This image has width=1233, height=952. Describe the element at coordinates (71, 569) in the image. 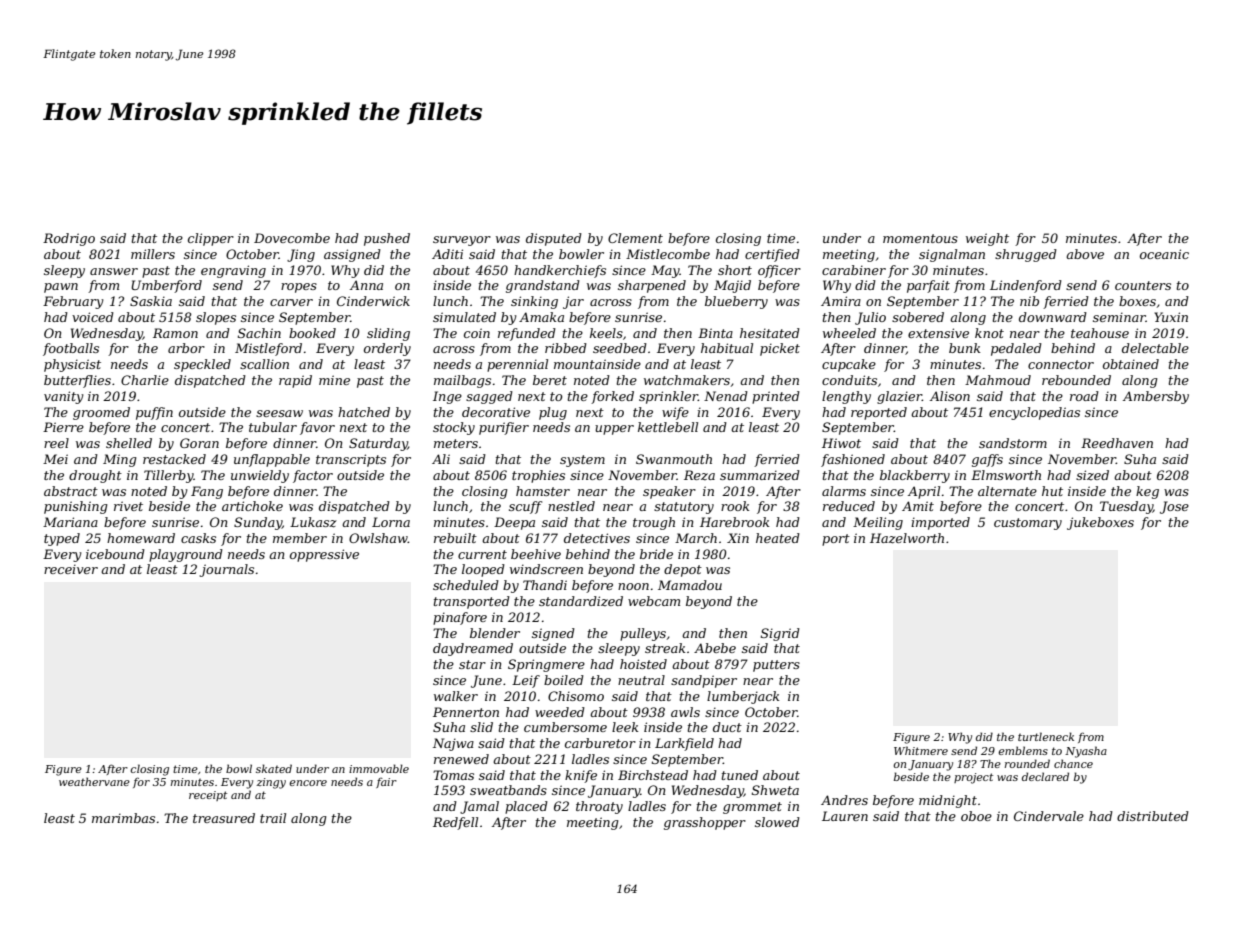

I see `receiver` at that location.
